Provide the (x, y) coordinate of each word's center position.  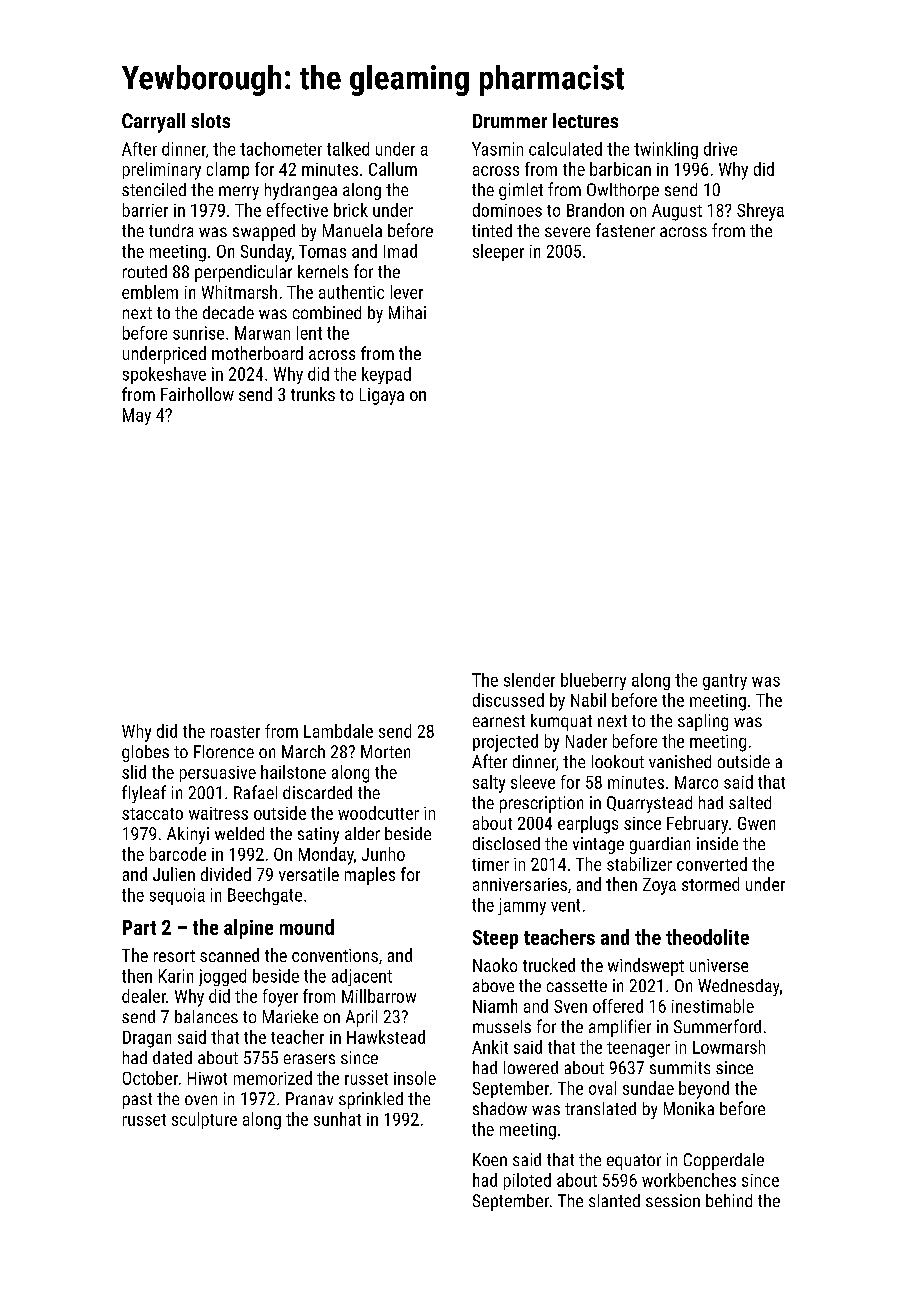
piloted (527, 1181)
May (137, 416)
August (677, 212)
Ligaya (382, 396)
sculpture (204, 1120)
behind (729, 1200)
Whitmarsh (239, 292)
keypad (386, 375)
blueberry (593, 681)
